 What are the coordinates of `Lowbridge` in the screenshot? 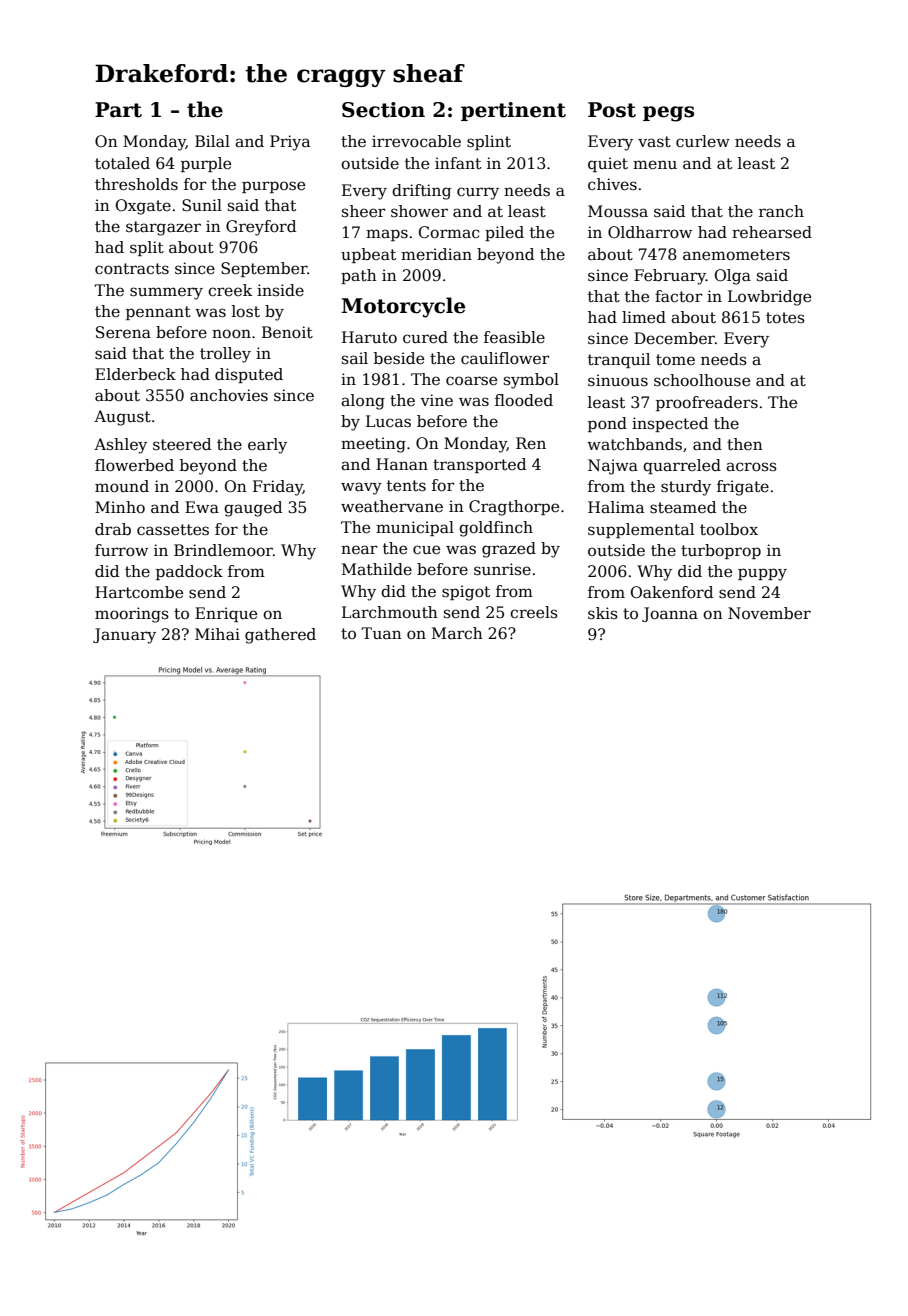 It's located at (769, 298).
